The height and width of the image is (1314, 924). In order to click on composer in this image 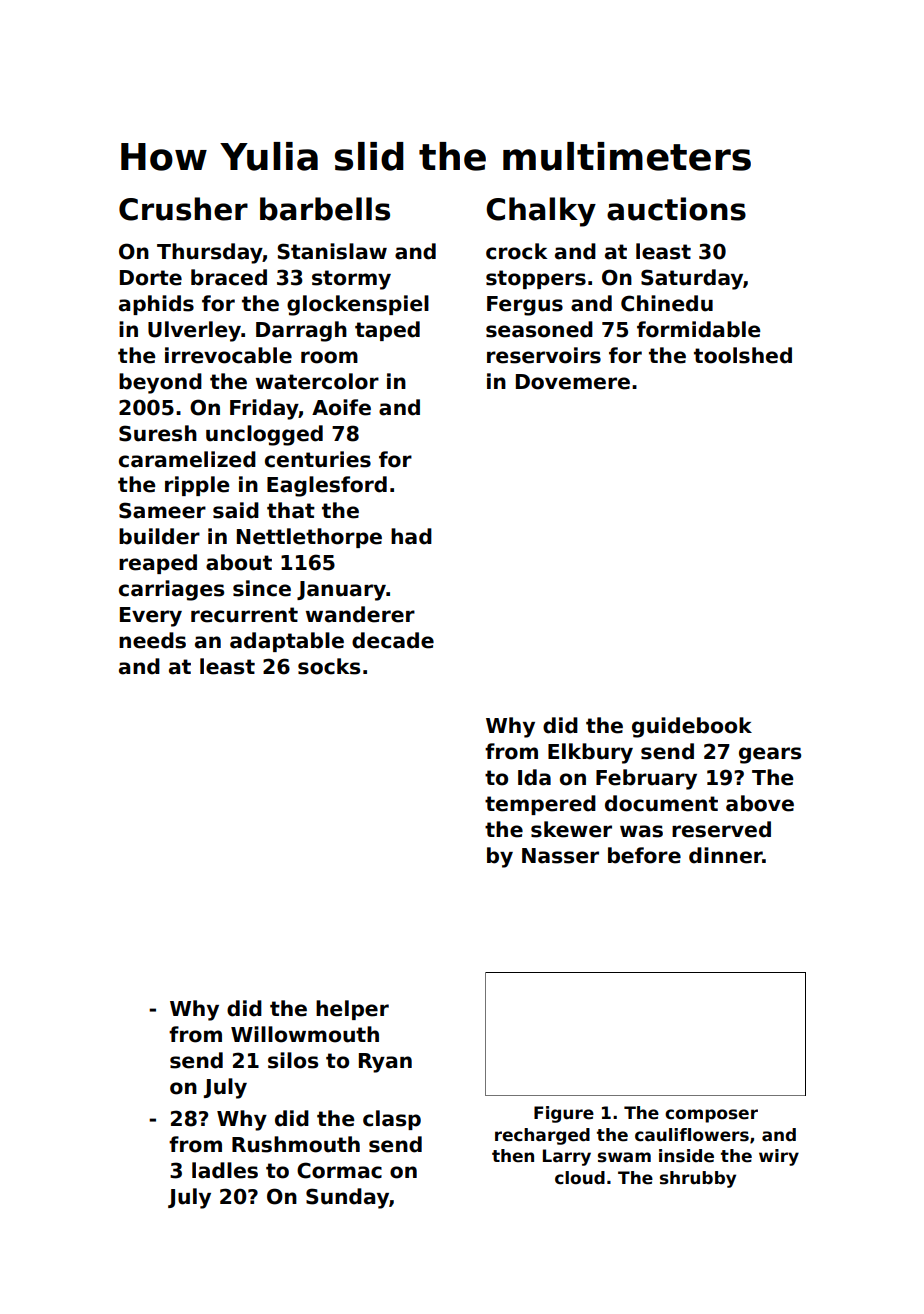, I will do `click(711, 1116)`.
